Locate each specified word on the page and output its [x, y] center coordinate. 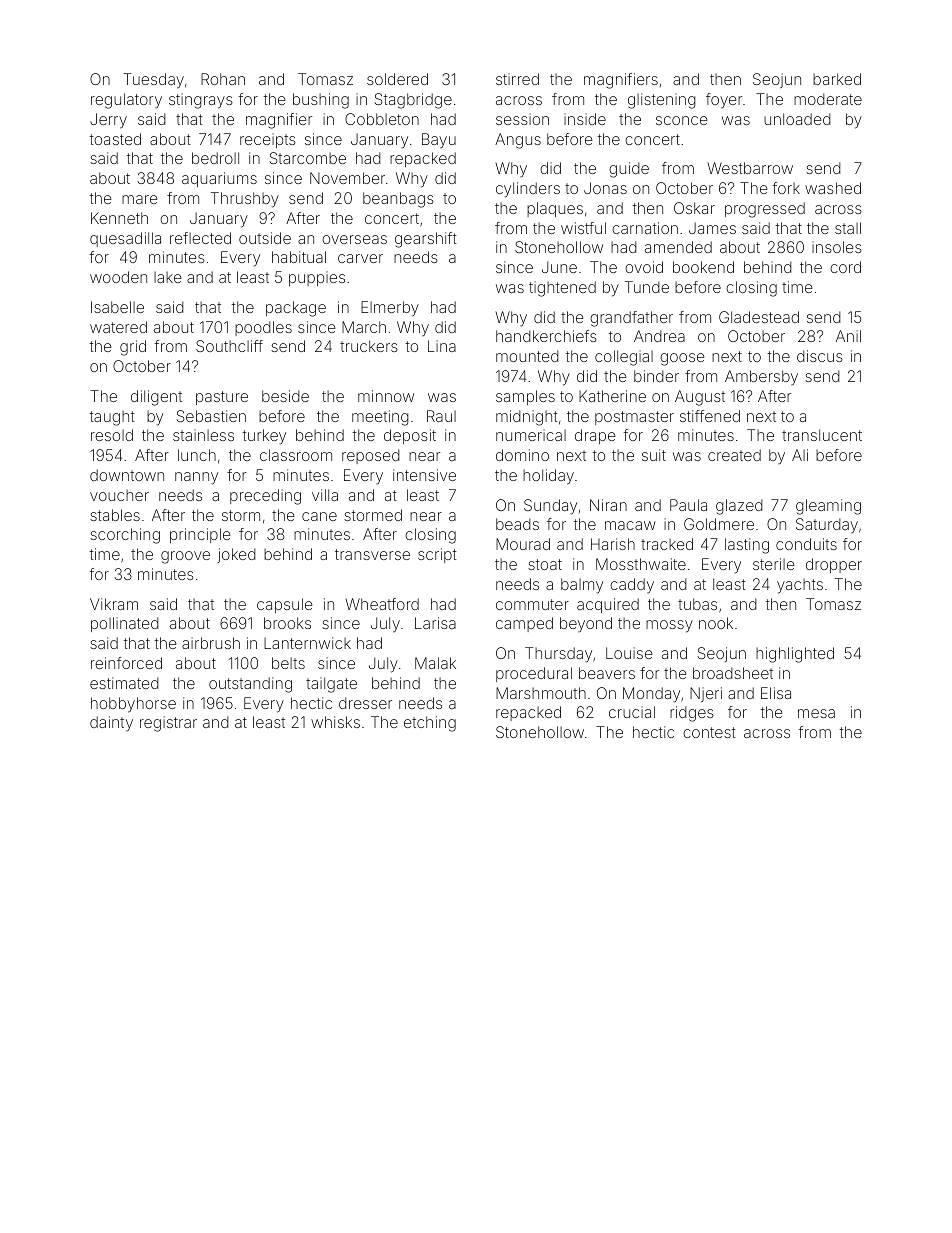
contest [709, 732]
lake [167, 277]
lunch [197, 455]
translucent [822, 435]
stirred [517, 79]
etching [430, 724]
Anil [848, 336]
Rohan [223, 79]
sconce [681, 120]
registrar [168, 724]
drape [595, 436]
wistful [583, 228]
